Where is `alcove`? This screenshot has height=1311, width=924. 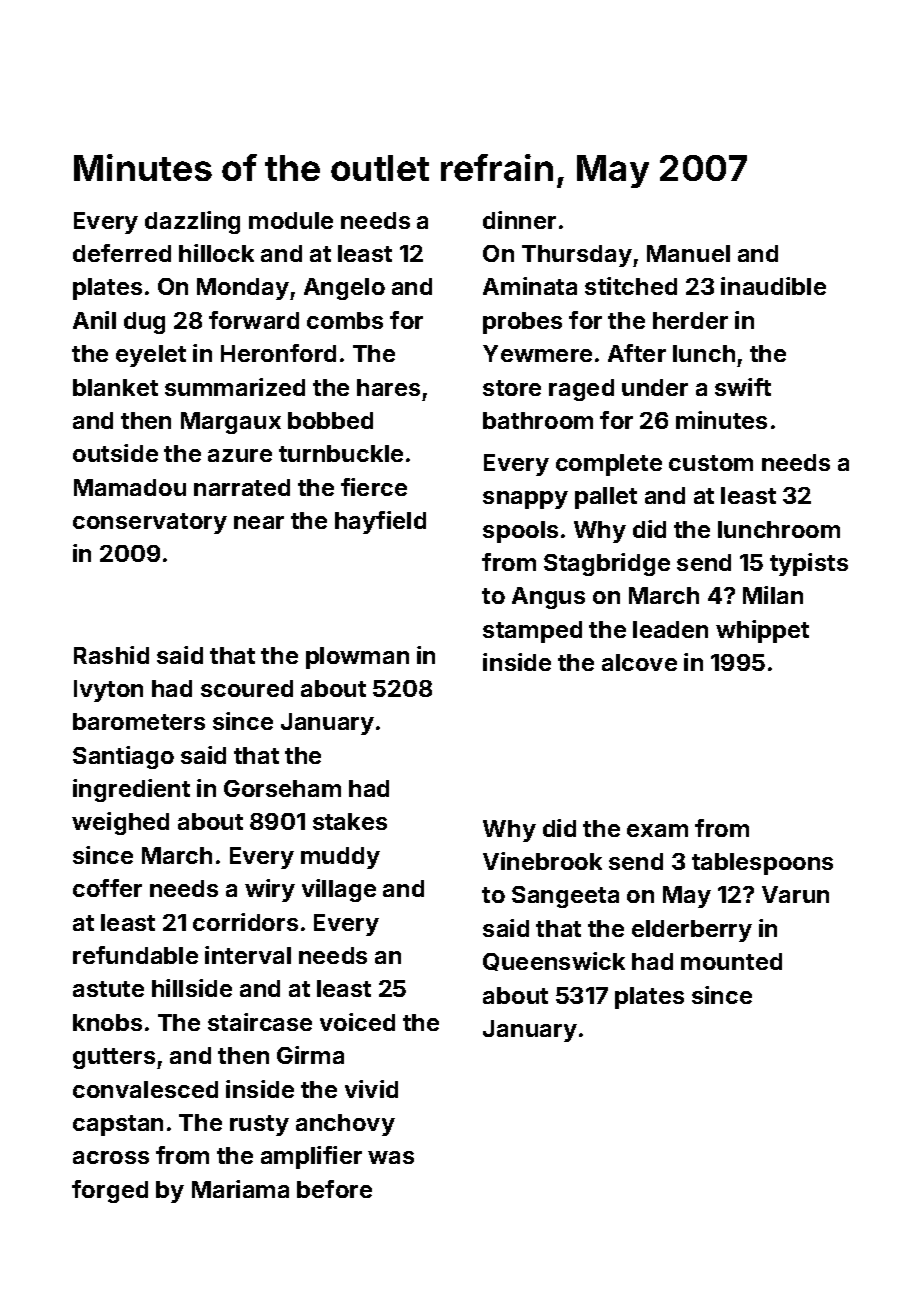 alcove is located at coordinates (639, 662).
